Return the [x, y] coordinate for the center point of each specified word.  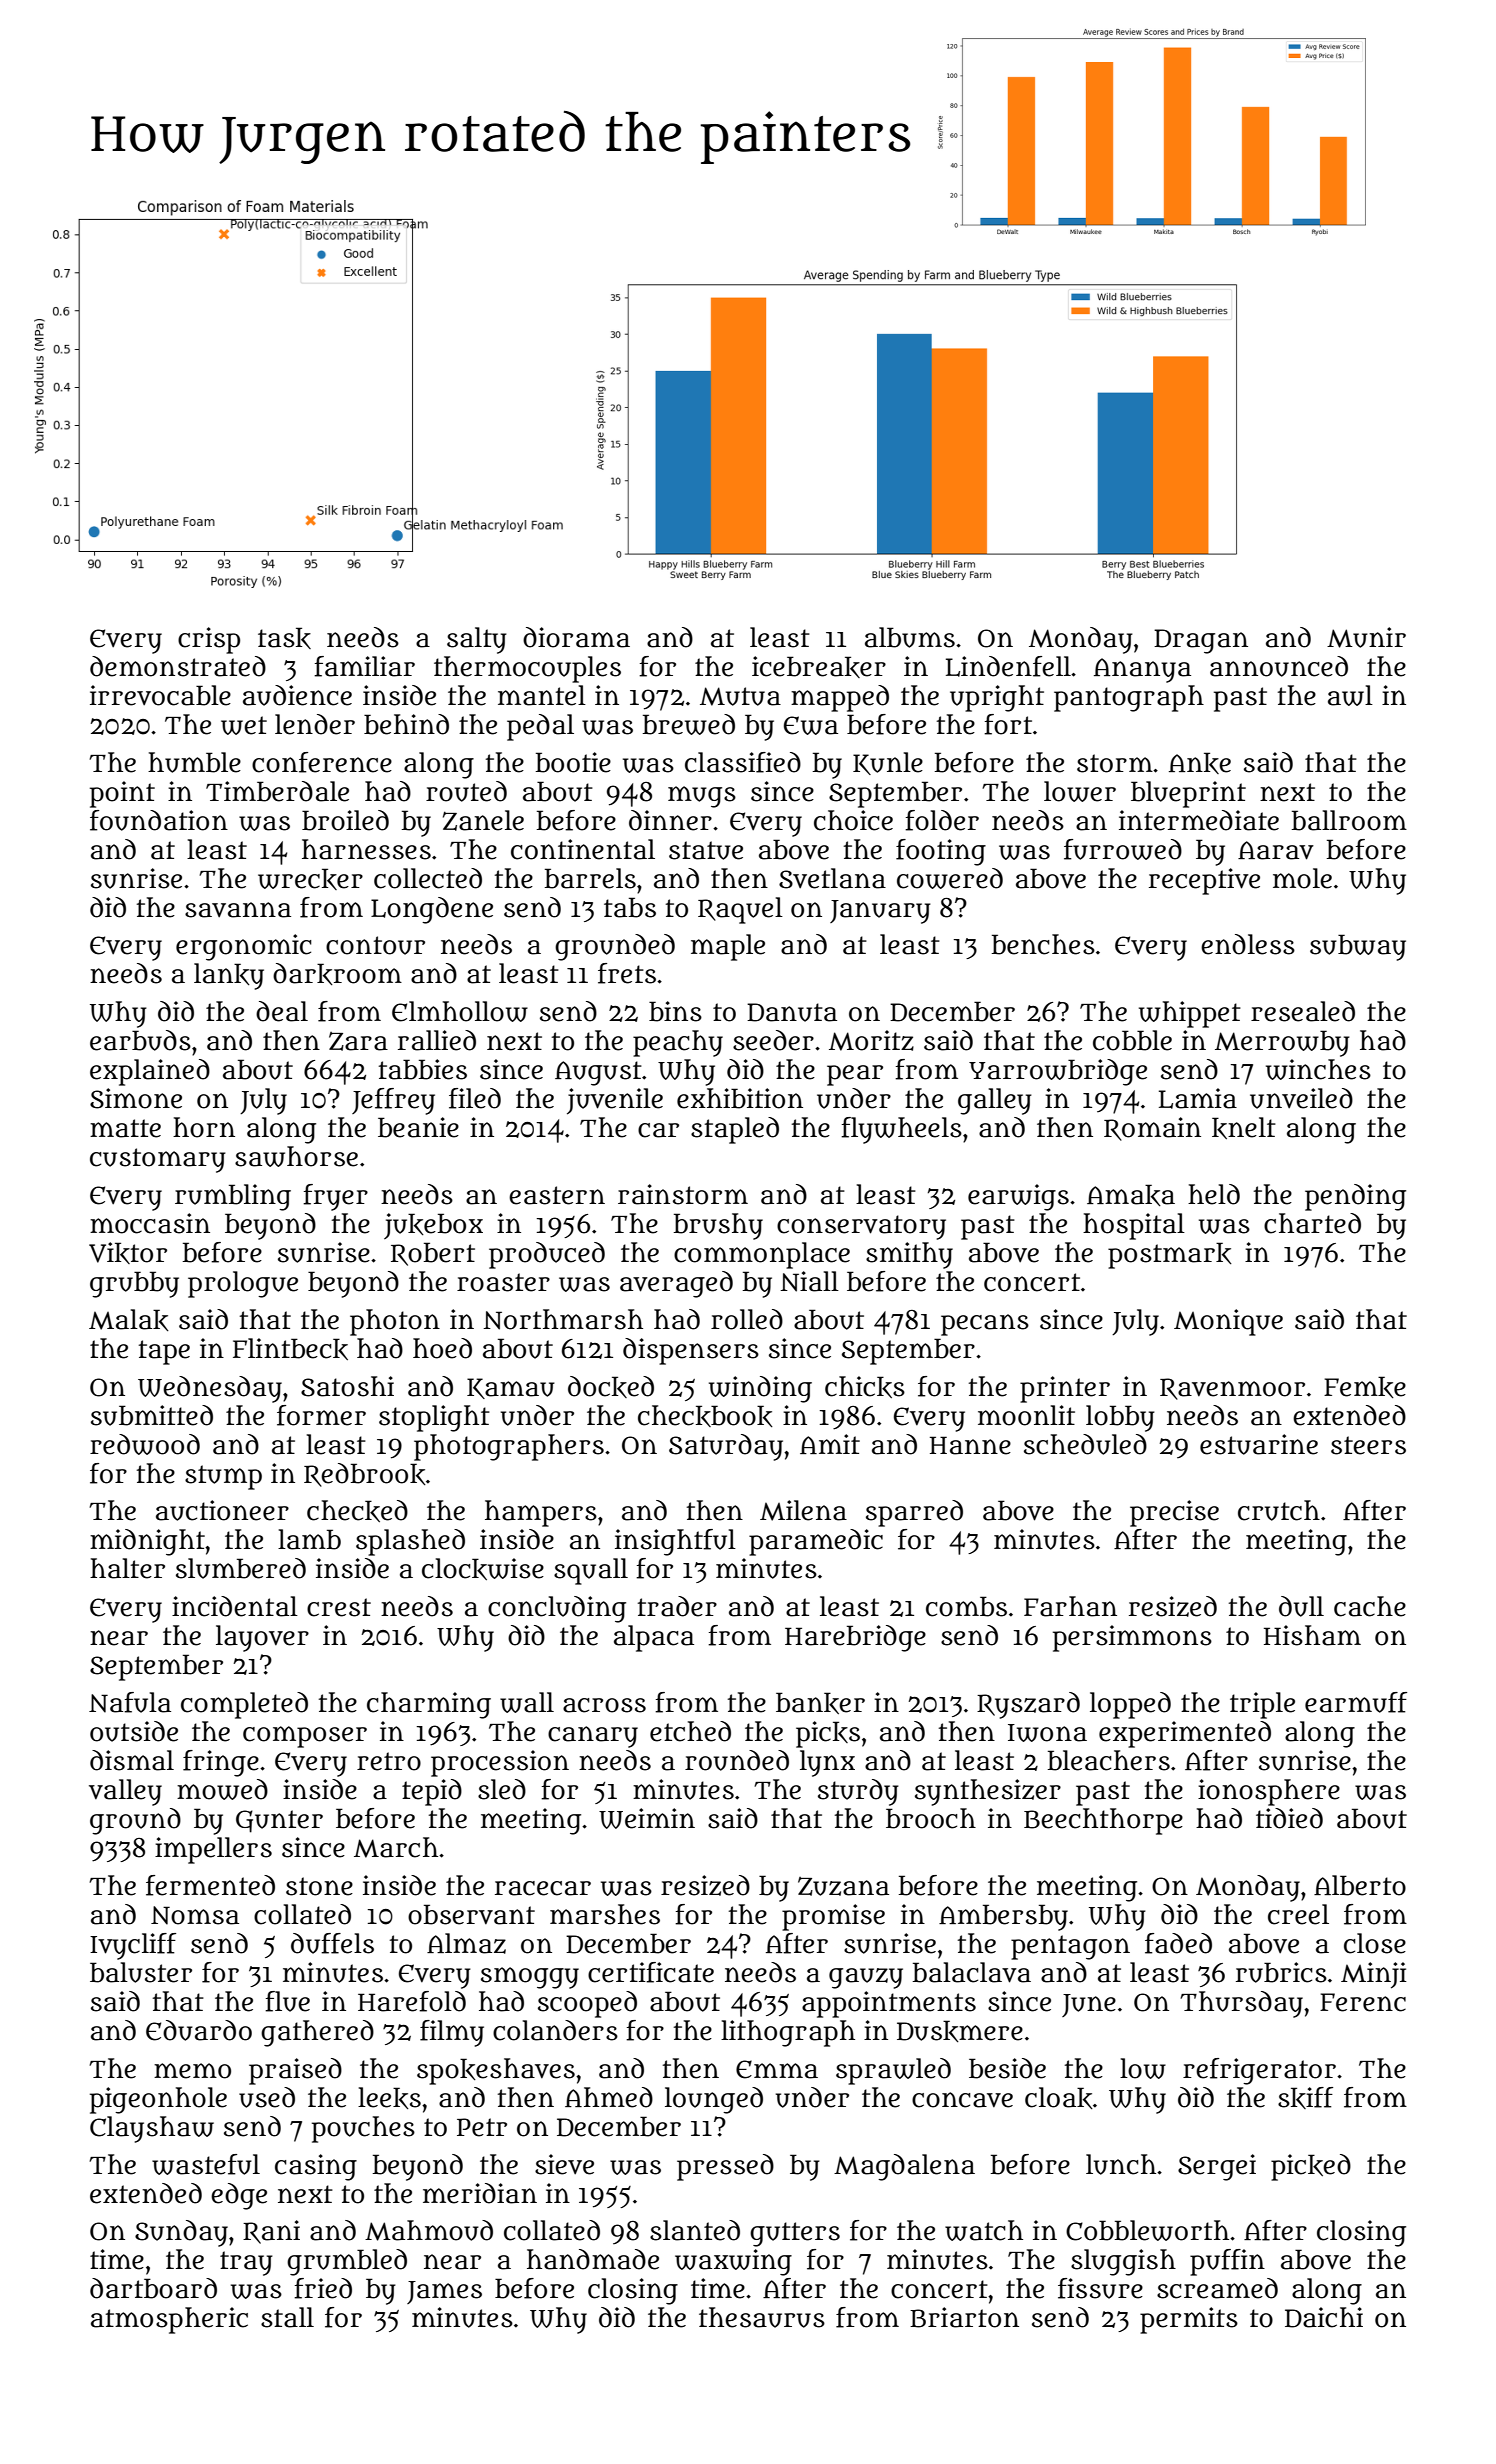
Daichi [1324, 2317]
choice [853, 820]
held [1214, 1194]
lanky [229, 976]
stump [223, 1477]
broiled [345, 820]
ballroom [1349, 820]
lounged [714, 2100]
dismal [132, 1760]
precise [1174, 1513]
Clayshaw [152, 2129]
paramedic [816, 1542]
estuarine [1259, 1444]
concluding [557, 1609]
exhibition [740, 1098]
